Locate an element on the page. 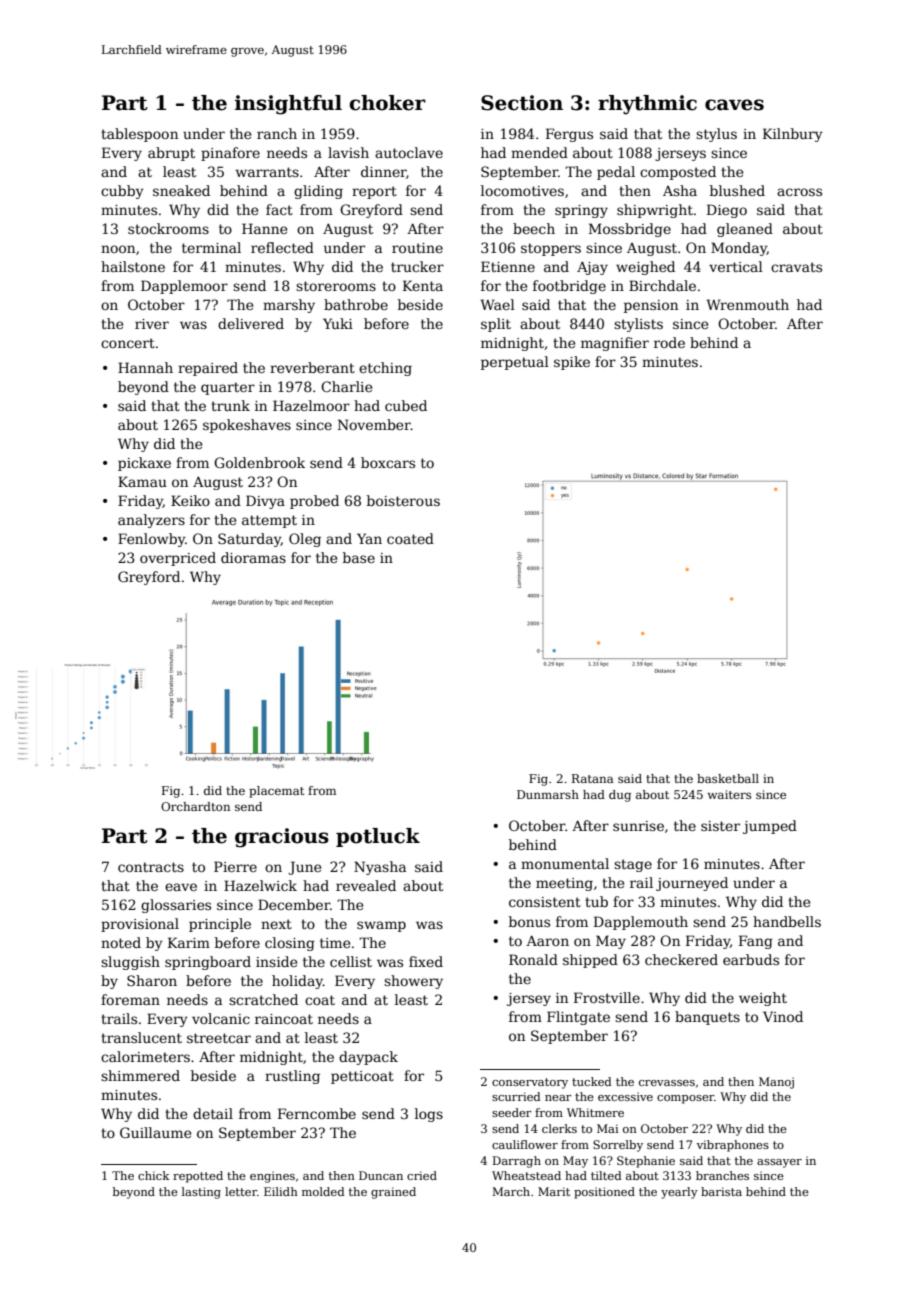 Image resolution: width=924 pixels, height=1308 pixels. shimmered is located at coordinates (140, 1075).
